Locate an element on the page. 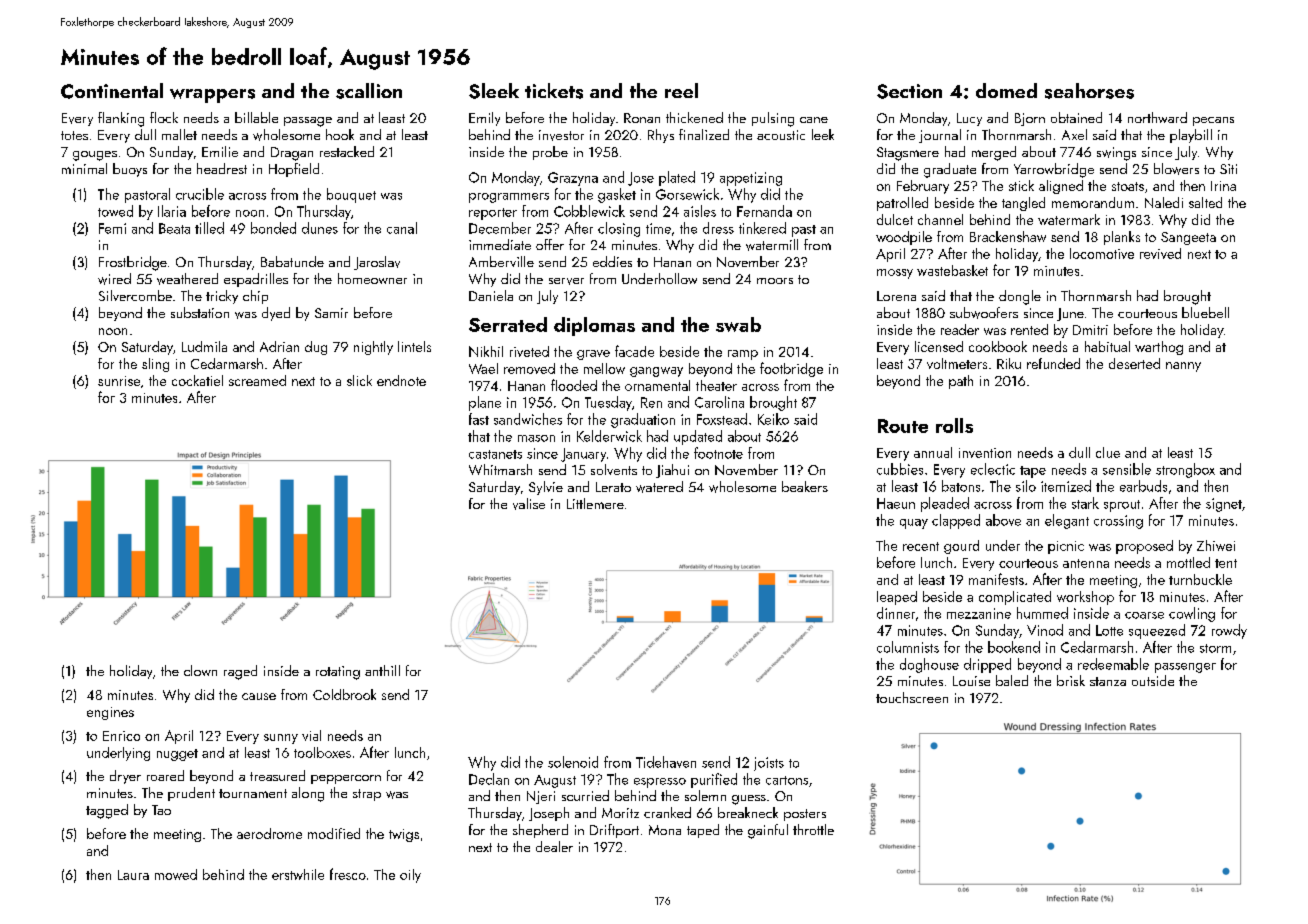 This page has width=1308, height=924. Declan is located at coordinates (489, 779).
